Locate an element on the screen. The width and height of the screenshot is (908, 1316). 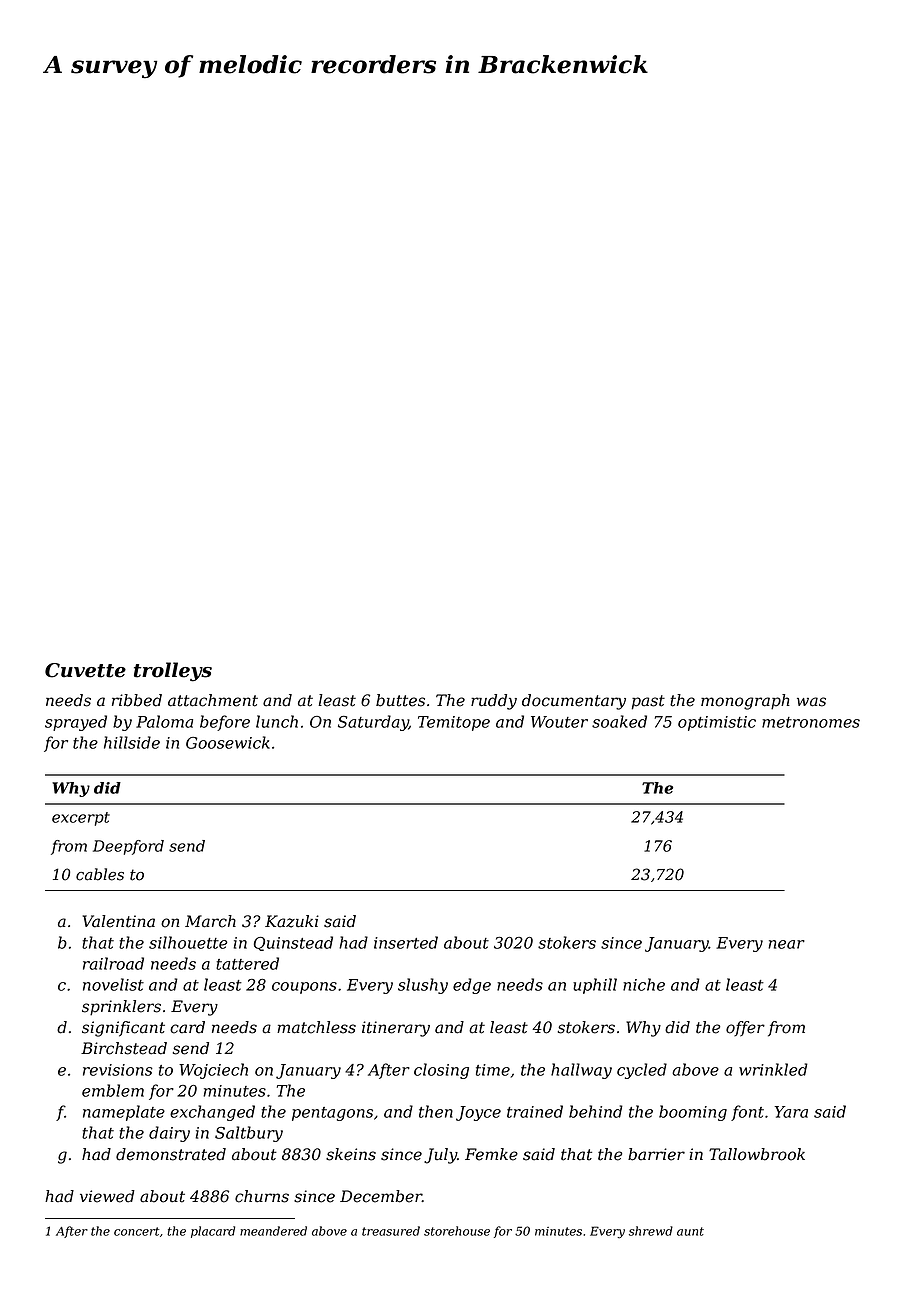
cables is located at coordinates (100, 874).
